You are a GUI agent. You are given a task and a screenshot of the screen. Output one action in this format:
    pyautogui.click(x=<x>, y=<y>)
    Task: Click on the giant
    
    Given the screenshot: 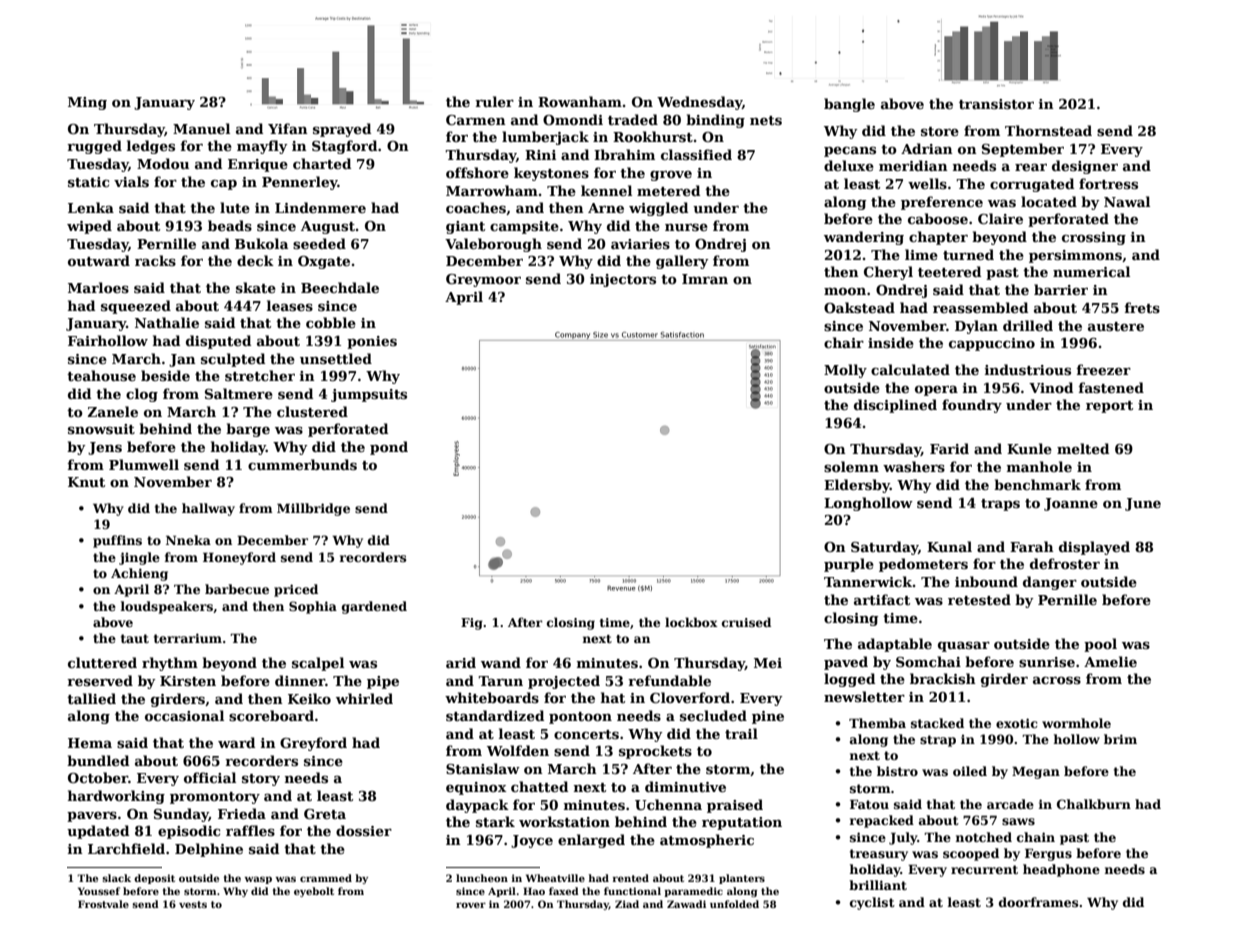 What is the action you would take?
    pyautogui.click(x=465, y=227)
